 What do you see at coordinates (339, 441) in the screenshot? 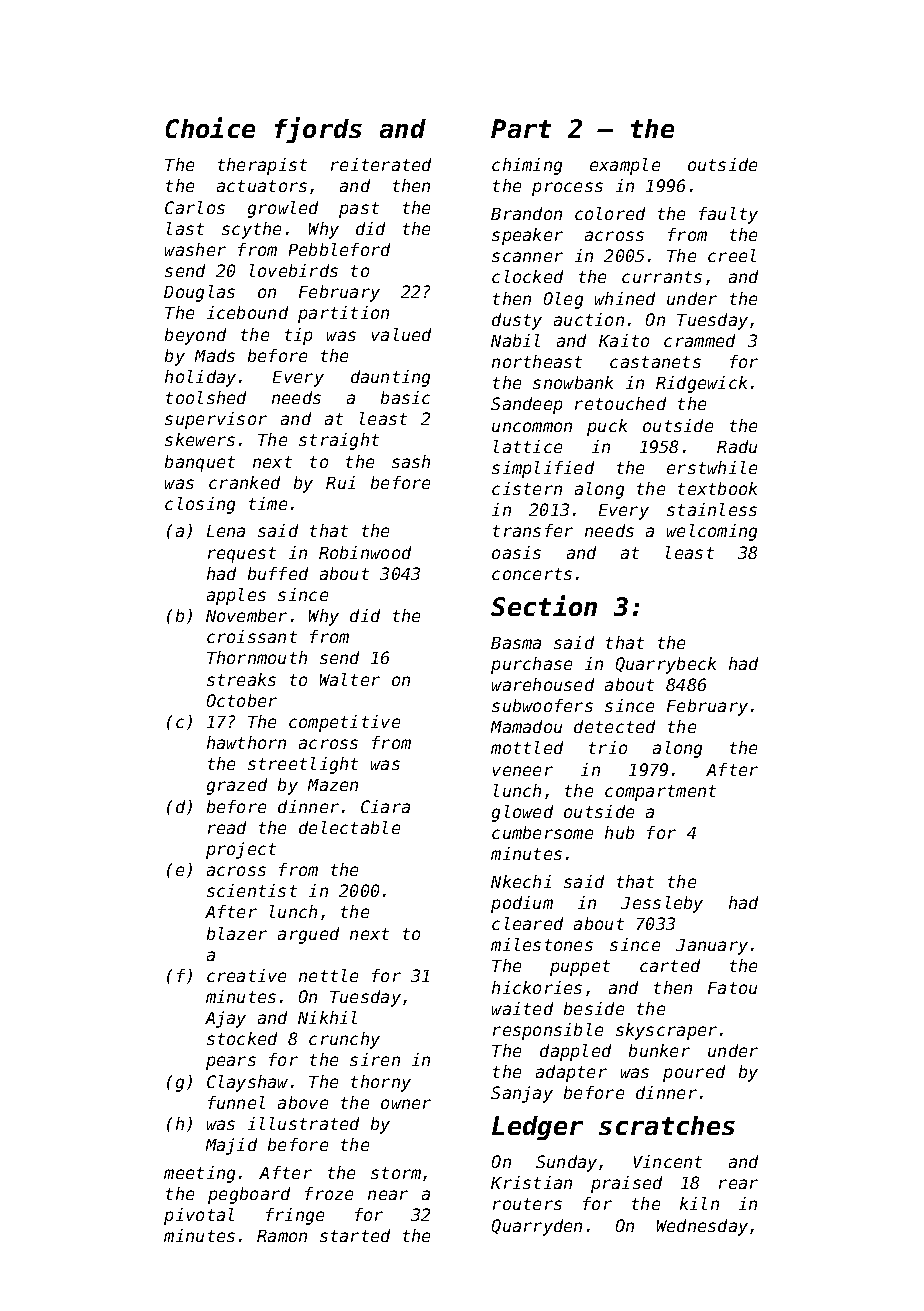
I see `straight` at bounding box center [339, 441].
